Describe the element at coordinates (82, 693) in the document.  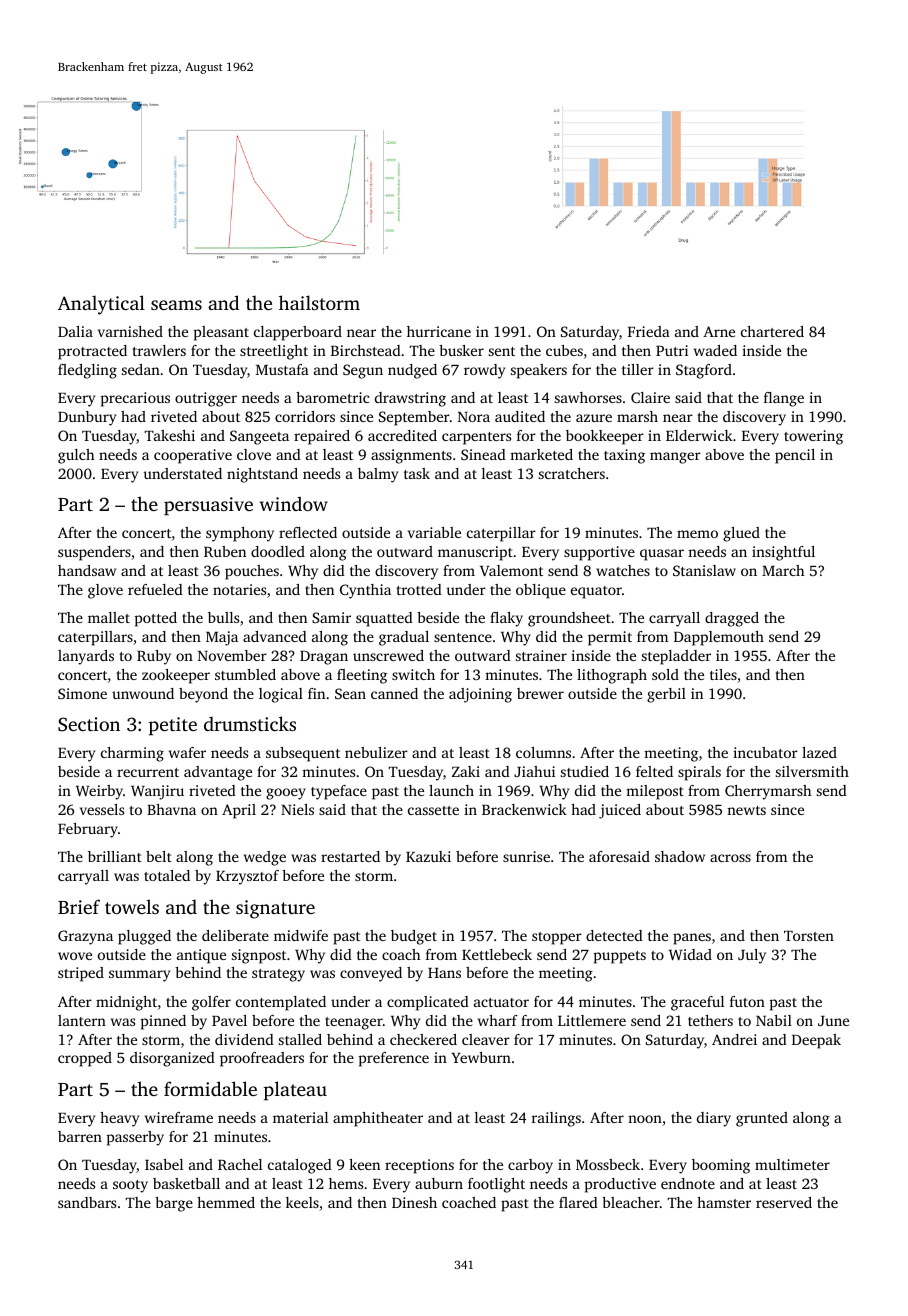
I see `Simone` at that location.
